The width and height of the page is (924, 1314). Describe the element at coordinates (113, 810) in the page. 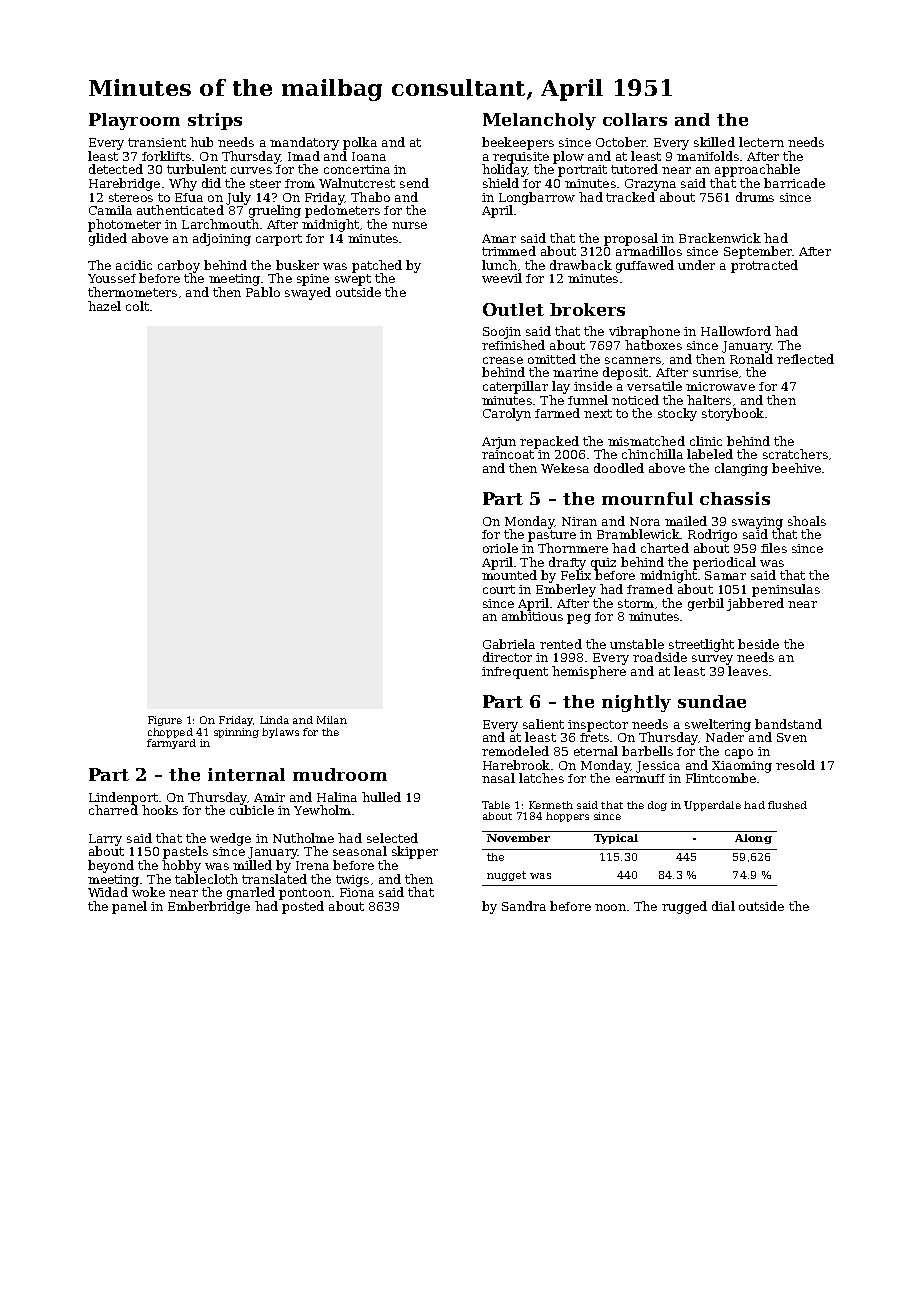

I see `charred` at that location.
